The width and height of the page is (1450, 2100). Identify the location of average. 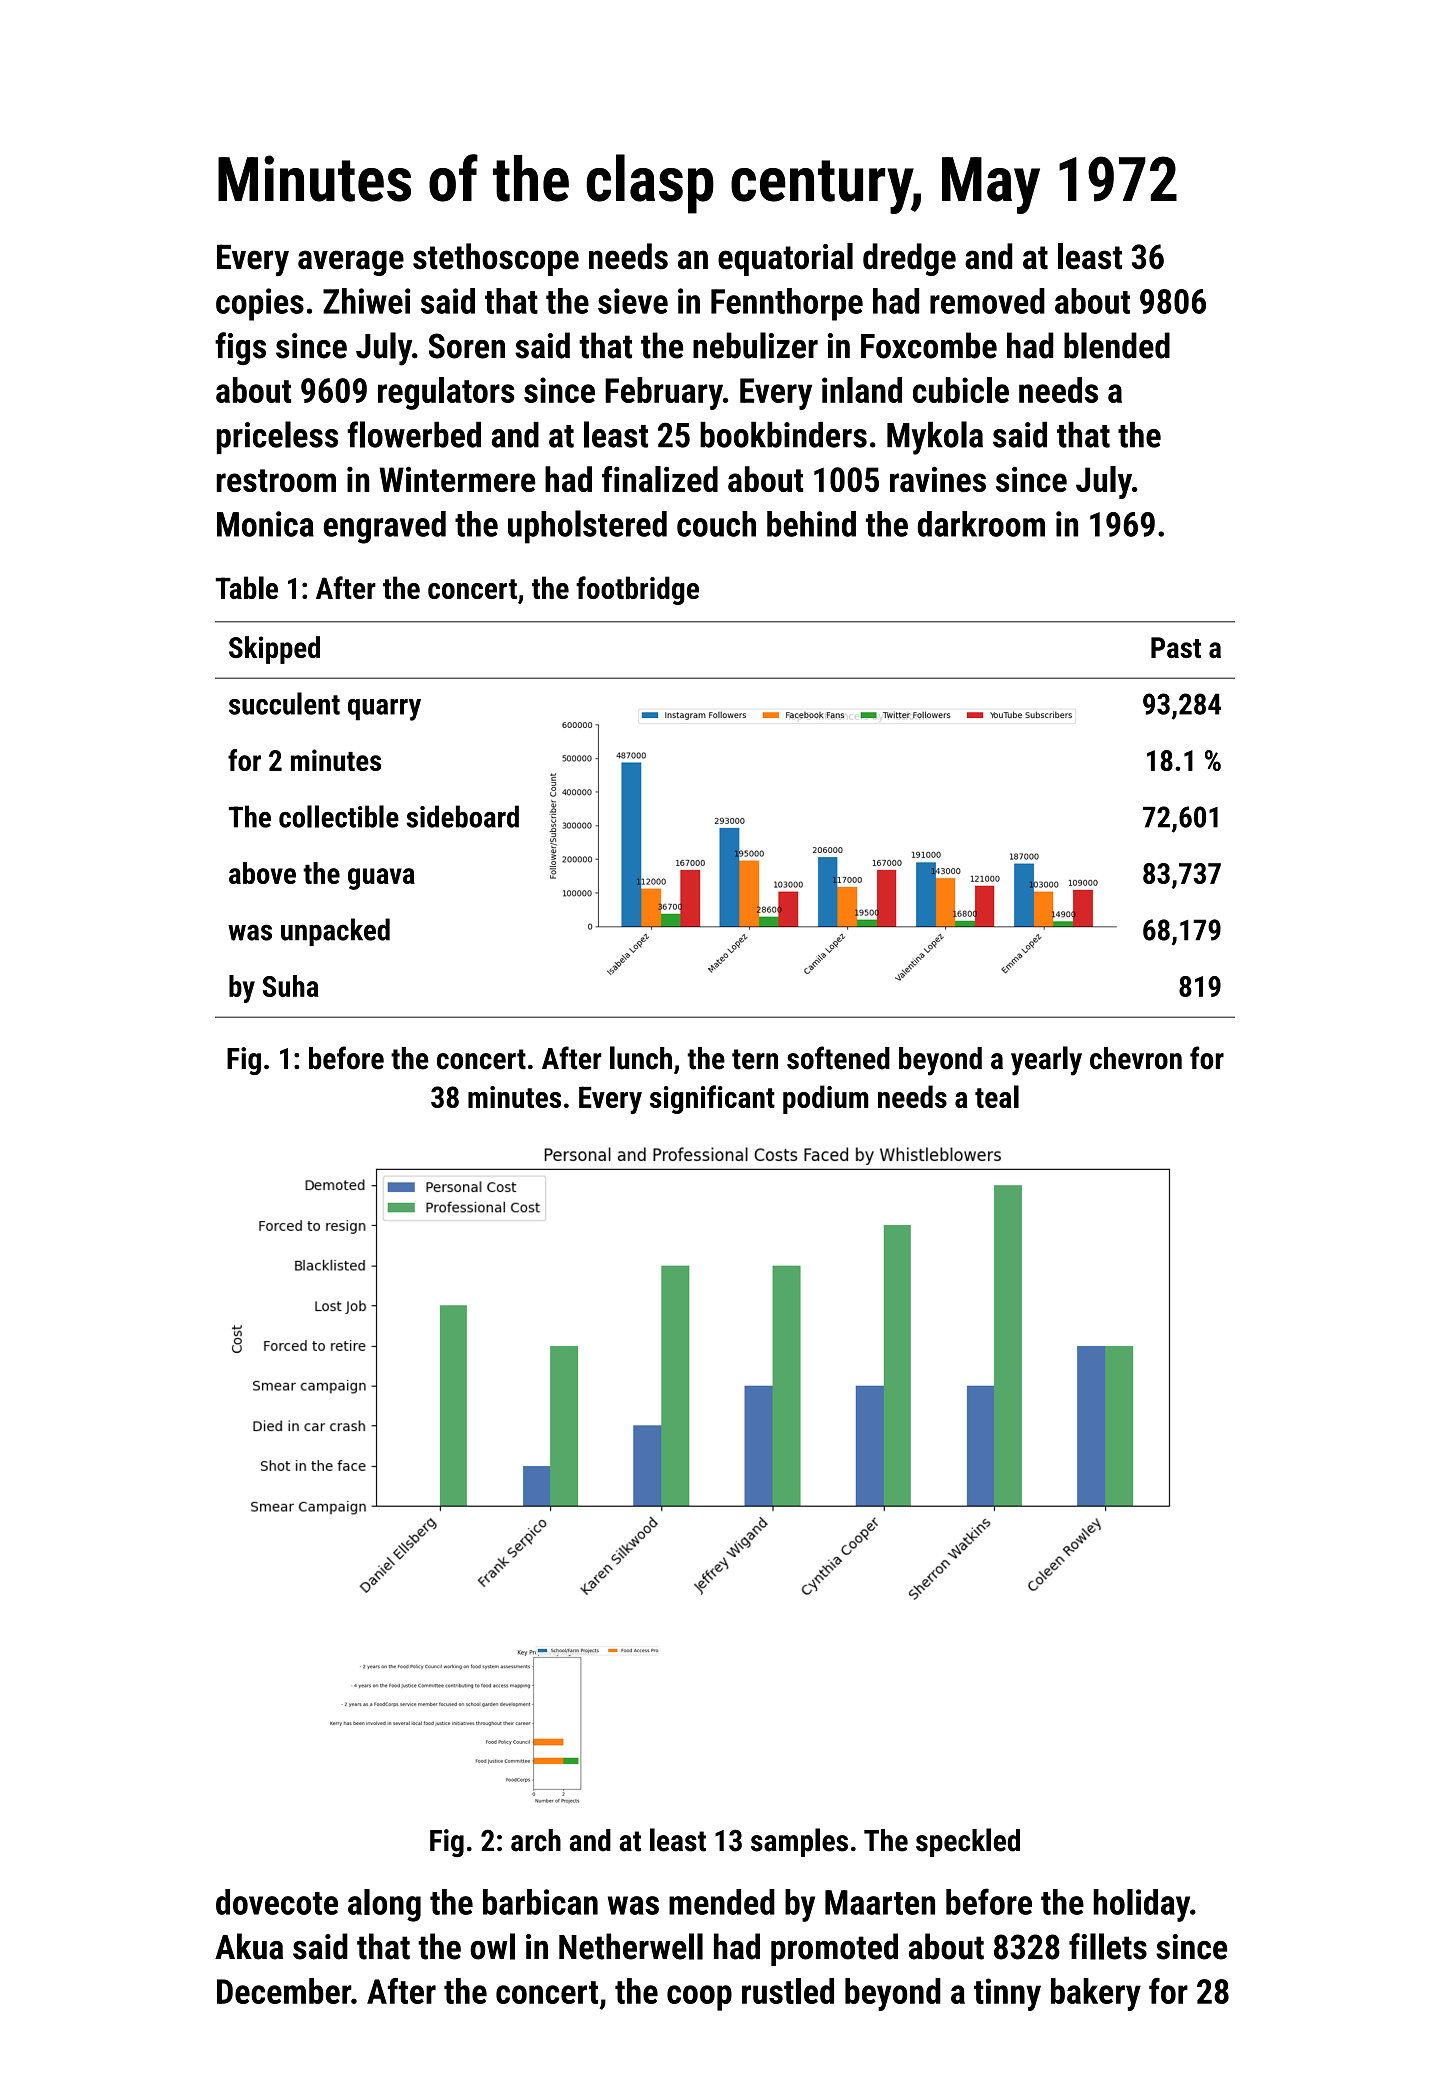
(351, 263).
